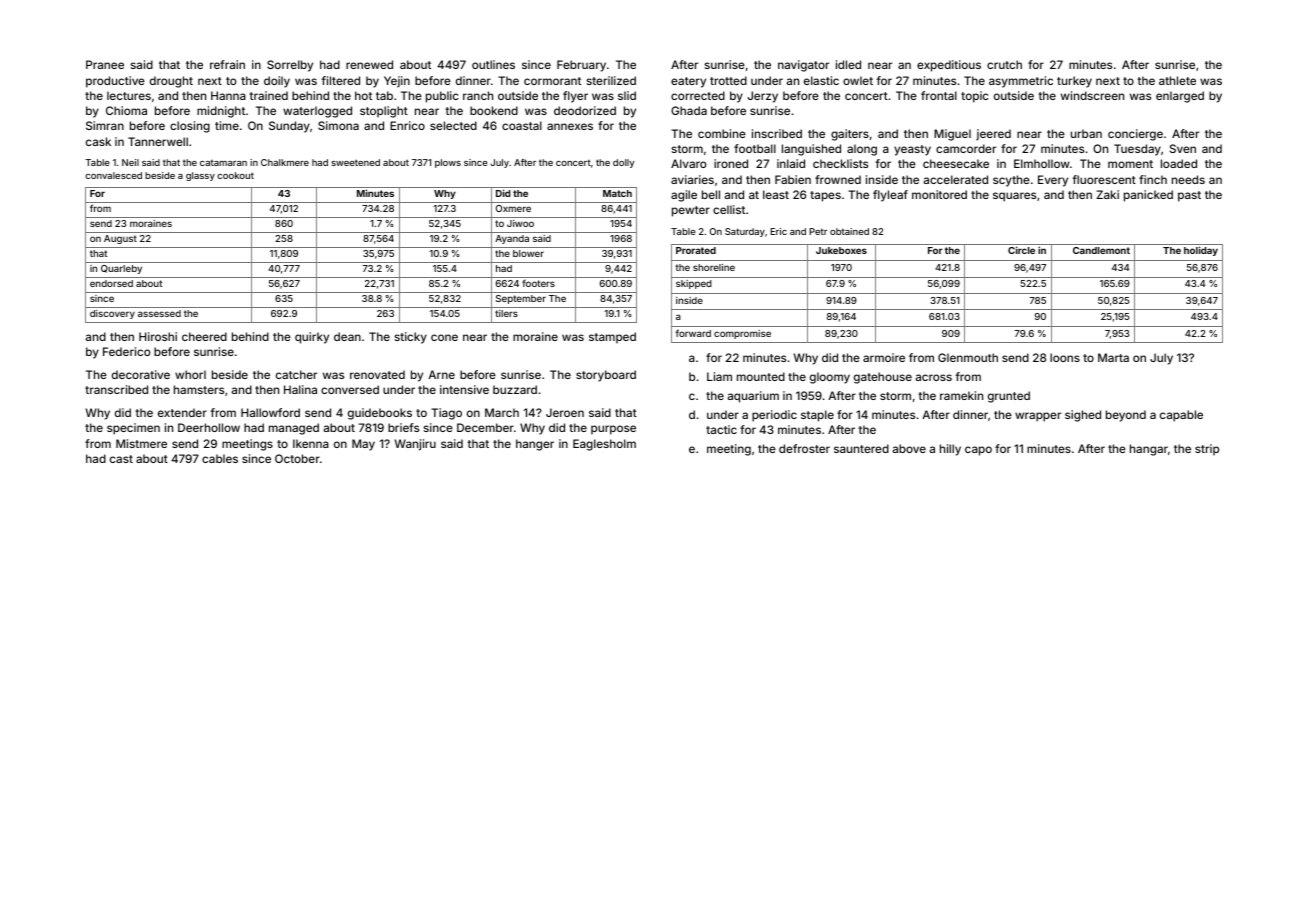  Describe the element at coordinates (158, 141) in the document. I see `Tannerwell` at that location.
